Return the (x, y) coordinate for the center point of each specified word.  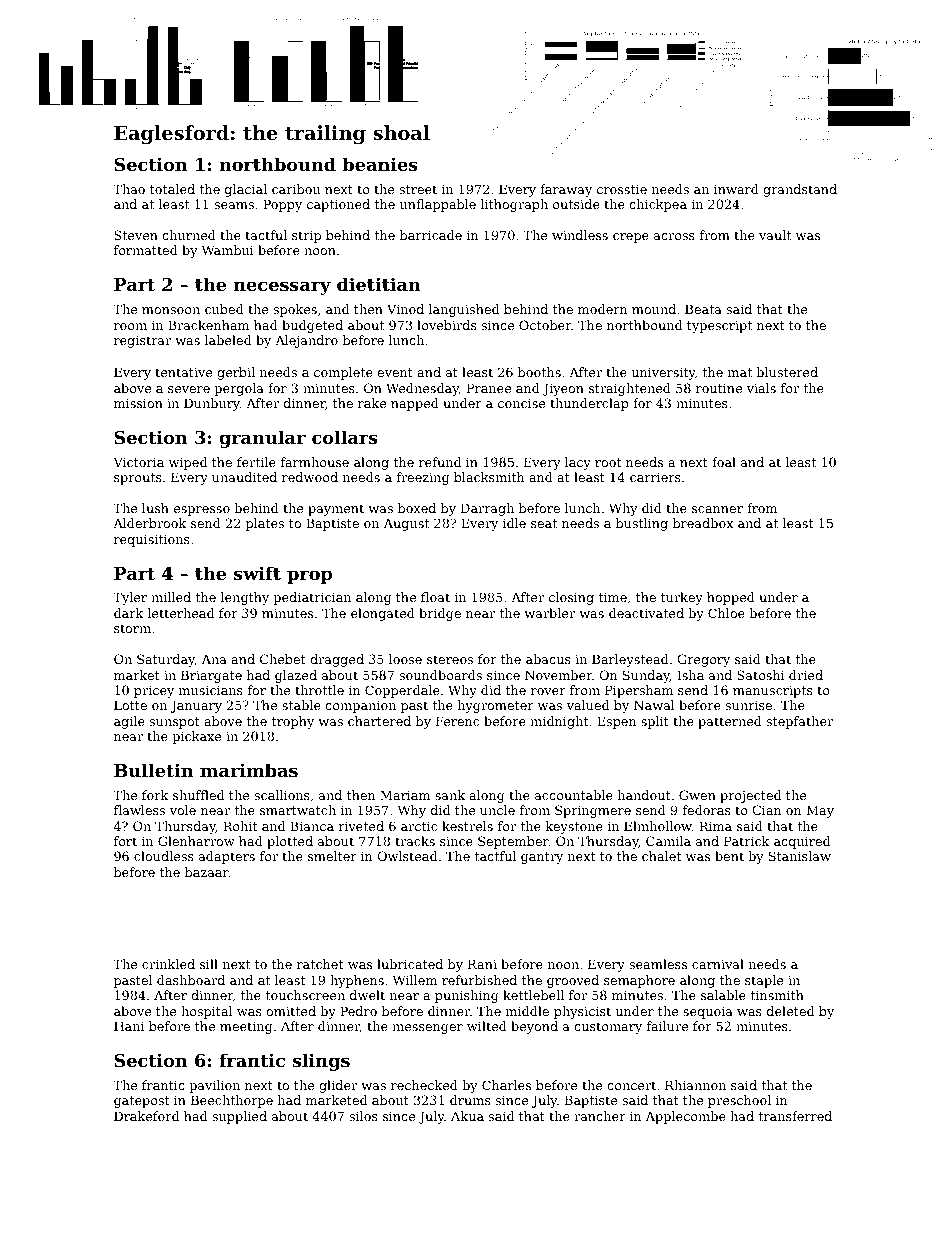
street (418, 189)
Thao (129, 189)
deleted (790, 1011)
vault (775, 235)
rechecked (424, 1085)
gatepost (142, 1102)
